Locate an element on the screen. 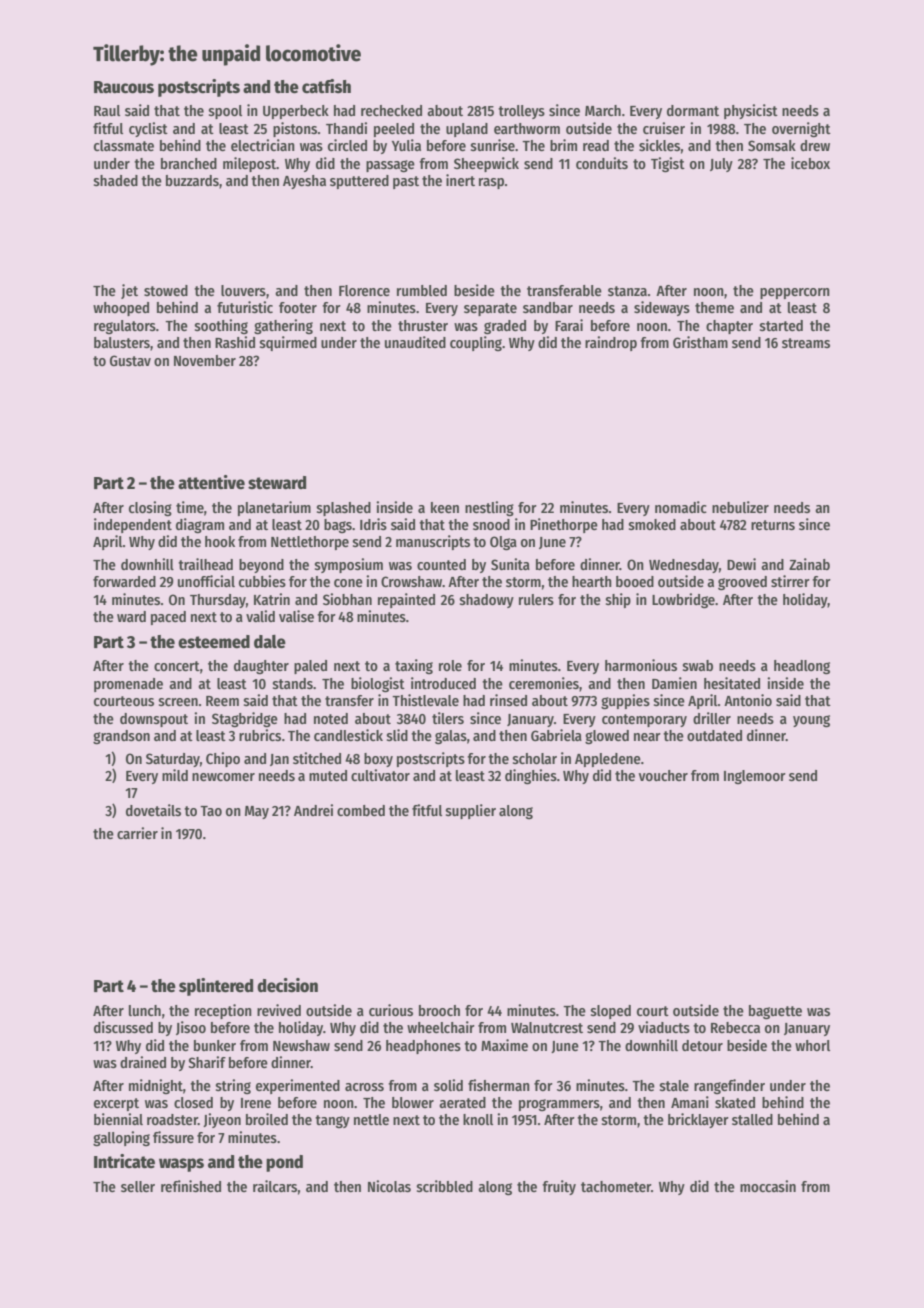 This screenshot has width=924, height=1308. passage is located at coordinates (390, 166).
